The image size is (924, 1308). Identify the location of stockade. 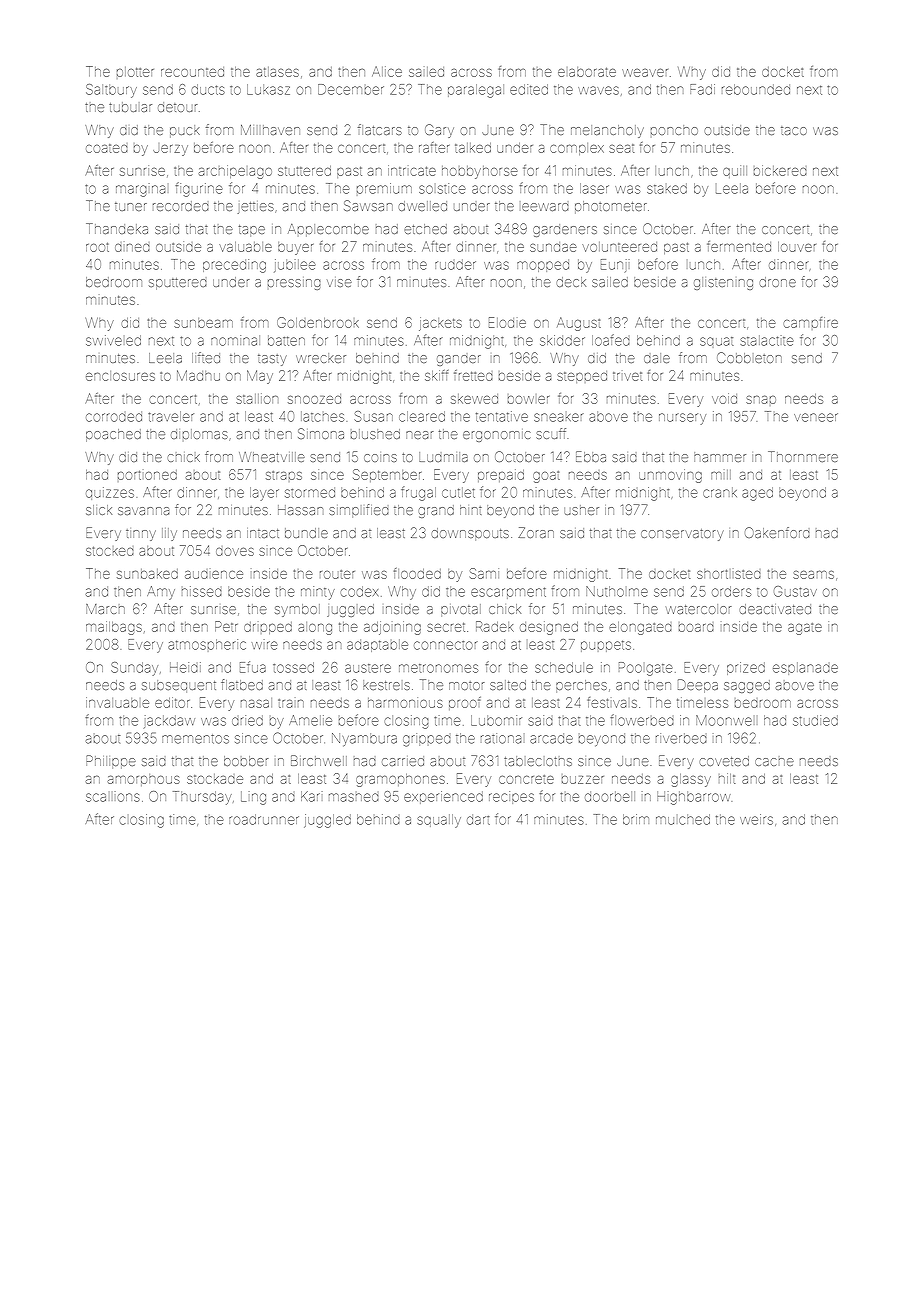
(215, 779).
